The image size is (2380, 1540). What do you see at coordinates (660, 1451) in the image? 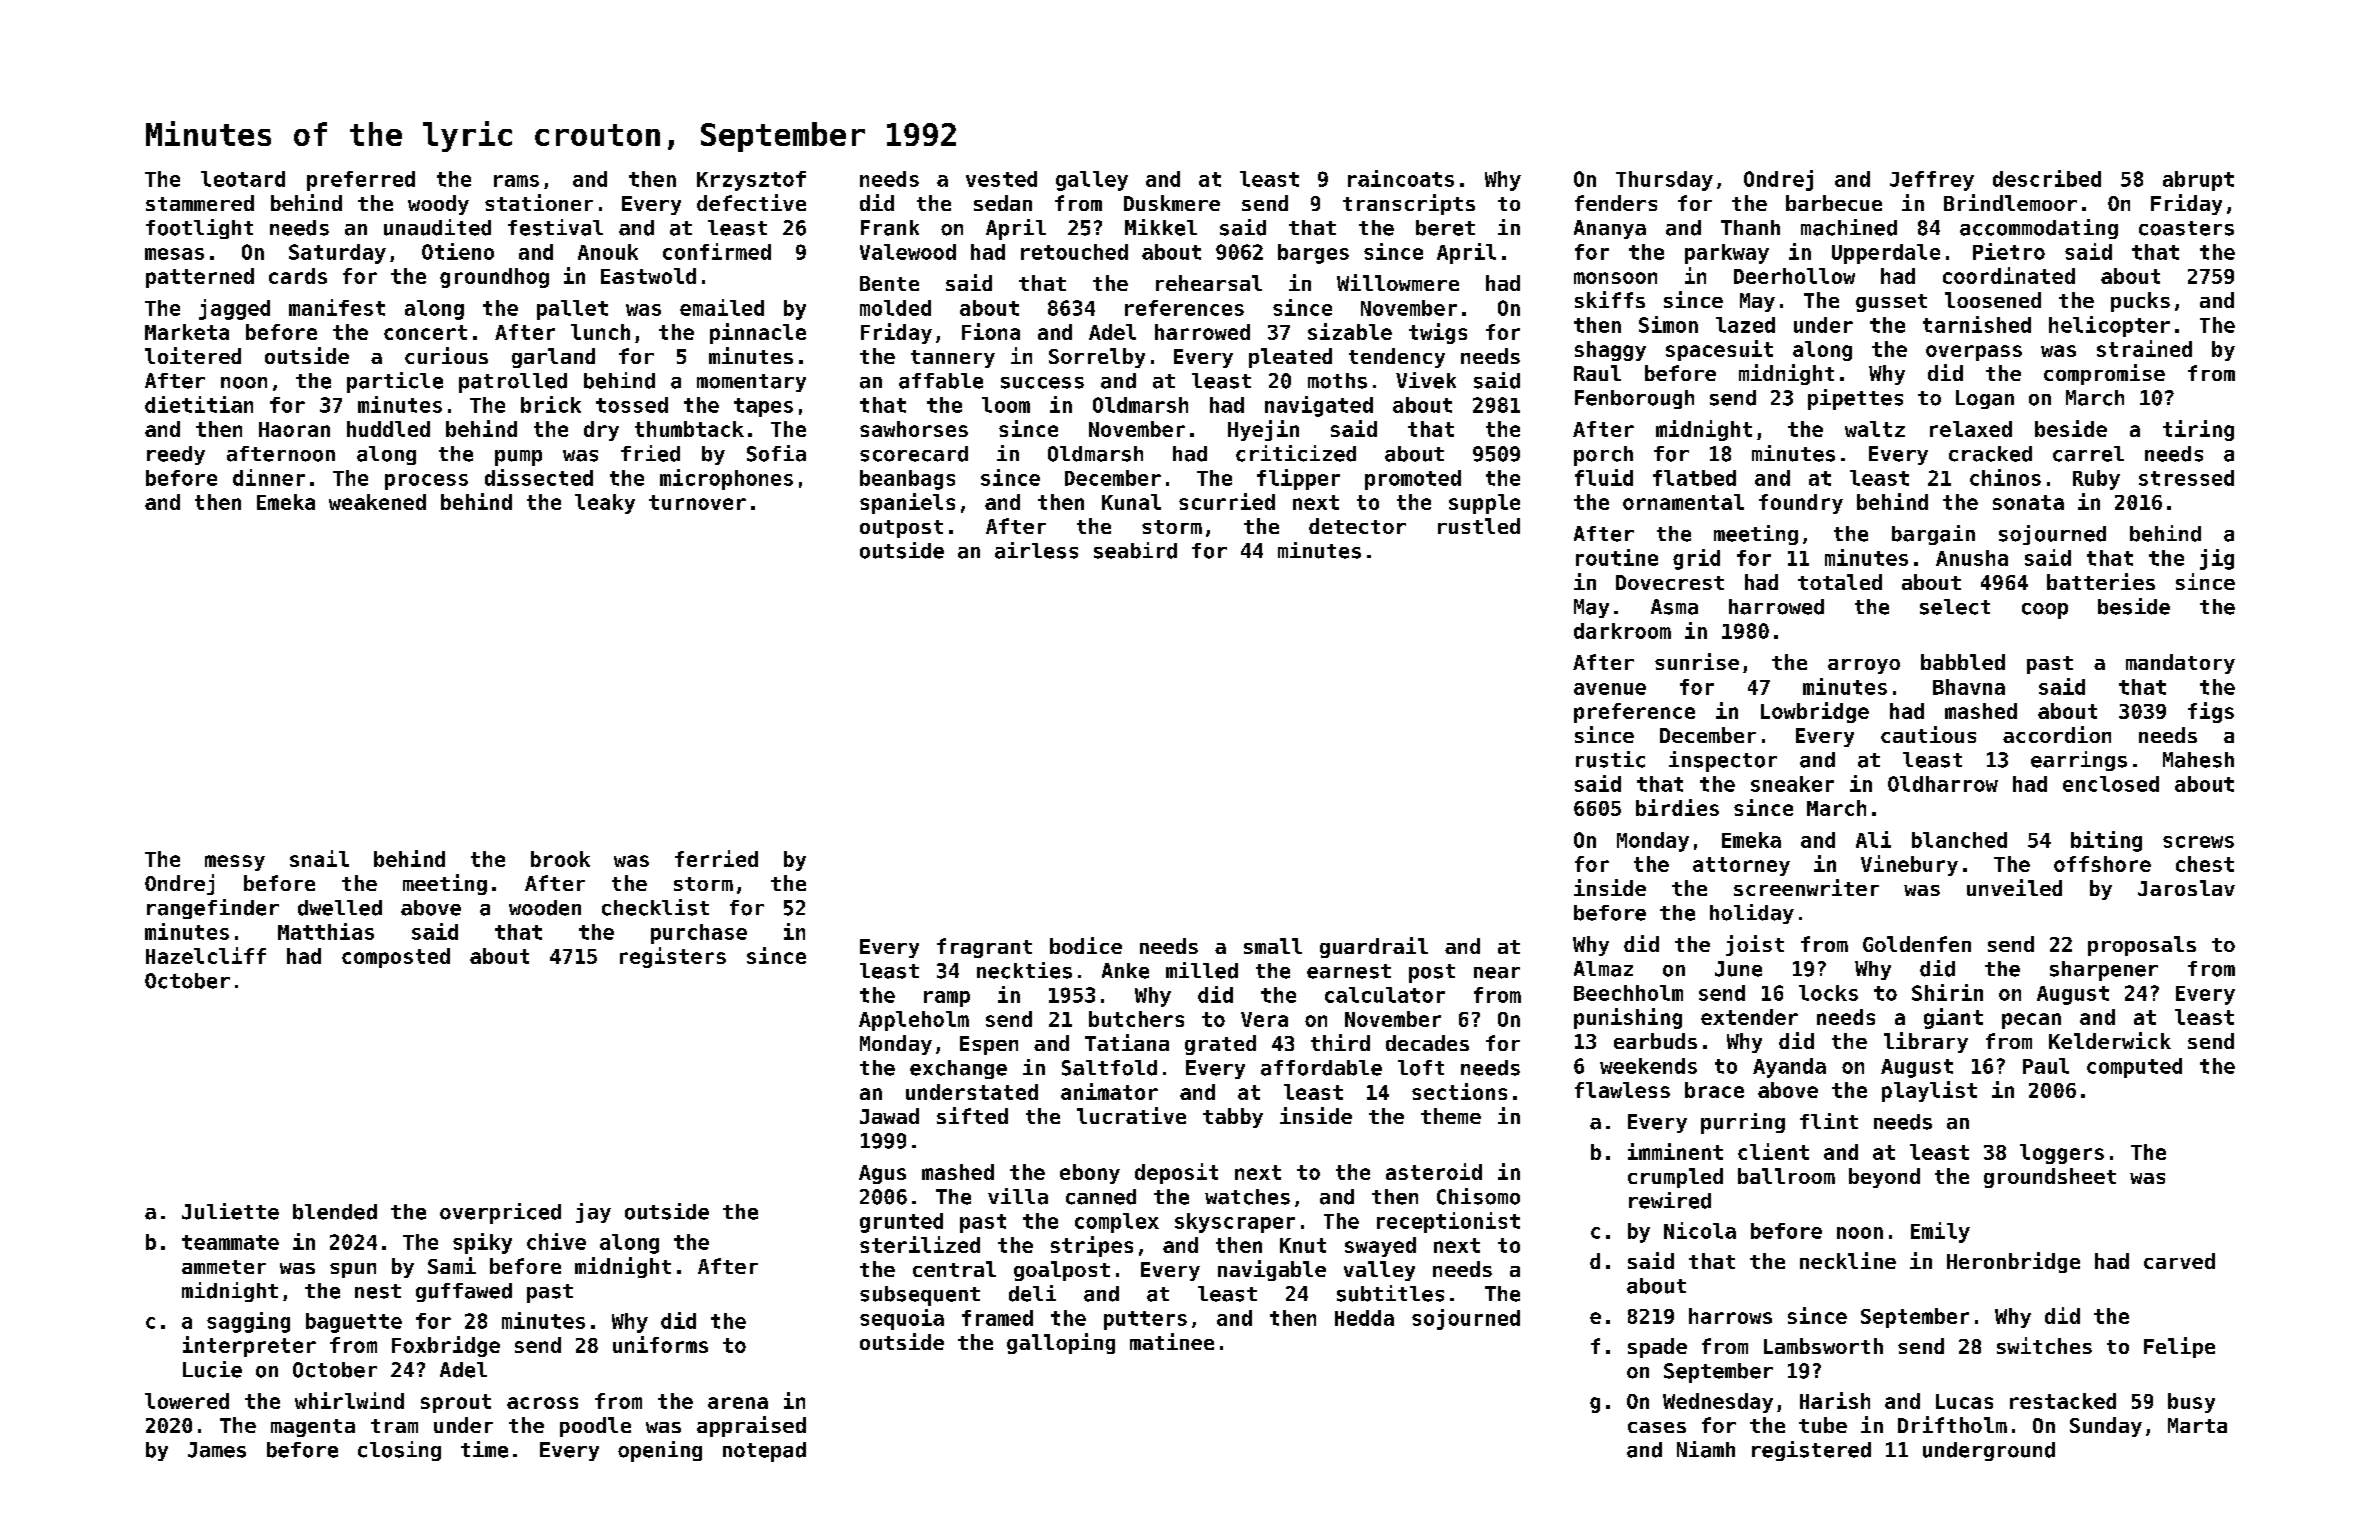
I see `opening` at bounding box center [660, 1451].
